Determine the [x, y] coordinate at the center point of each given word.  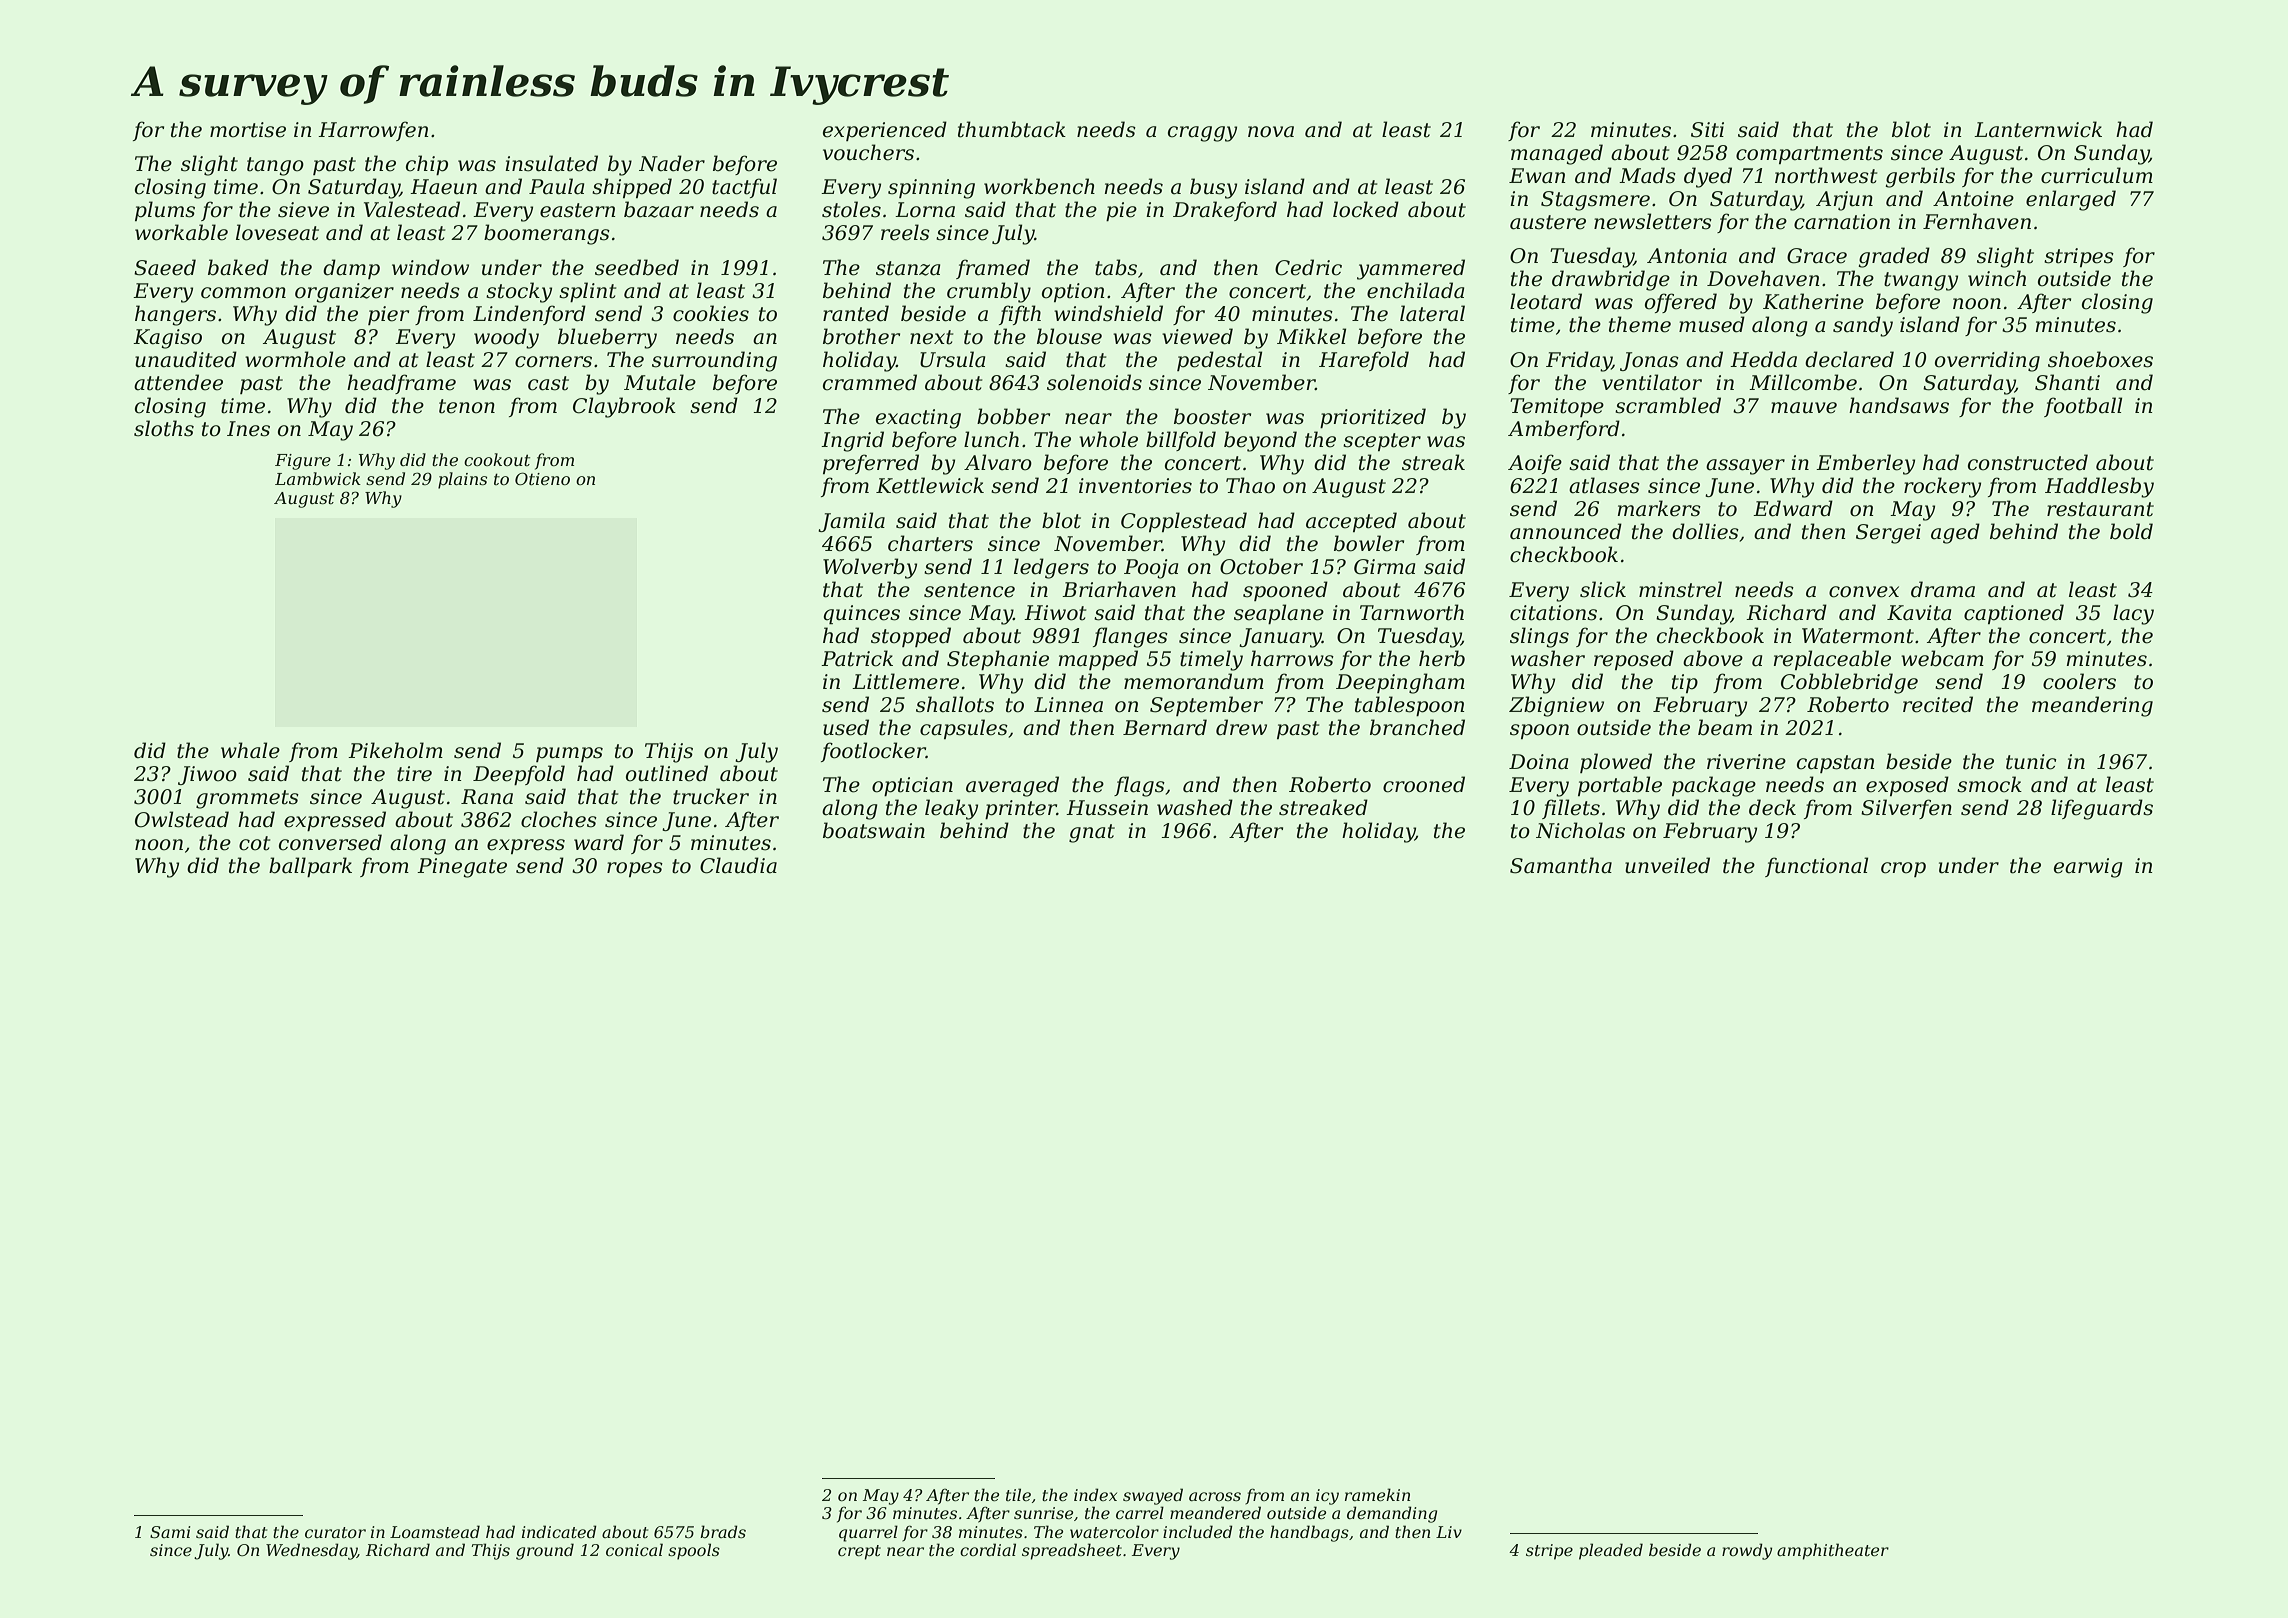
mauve [1804, 408]
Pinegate [462, 868]
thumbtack [1012, 129]
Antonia [1687, 256]
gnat [1092, 833]
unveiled [1667, 865]
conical [634, 1549]
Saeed [165, 267]
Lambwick [318, 478]
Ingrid [852, 441]
